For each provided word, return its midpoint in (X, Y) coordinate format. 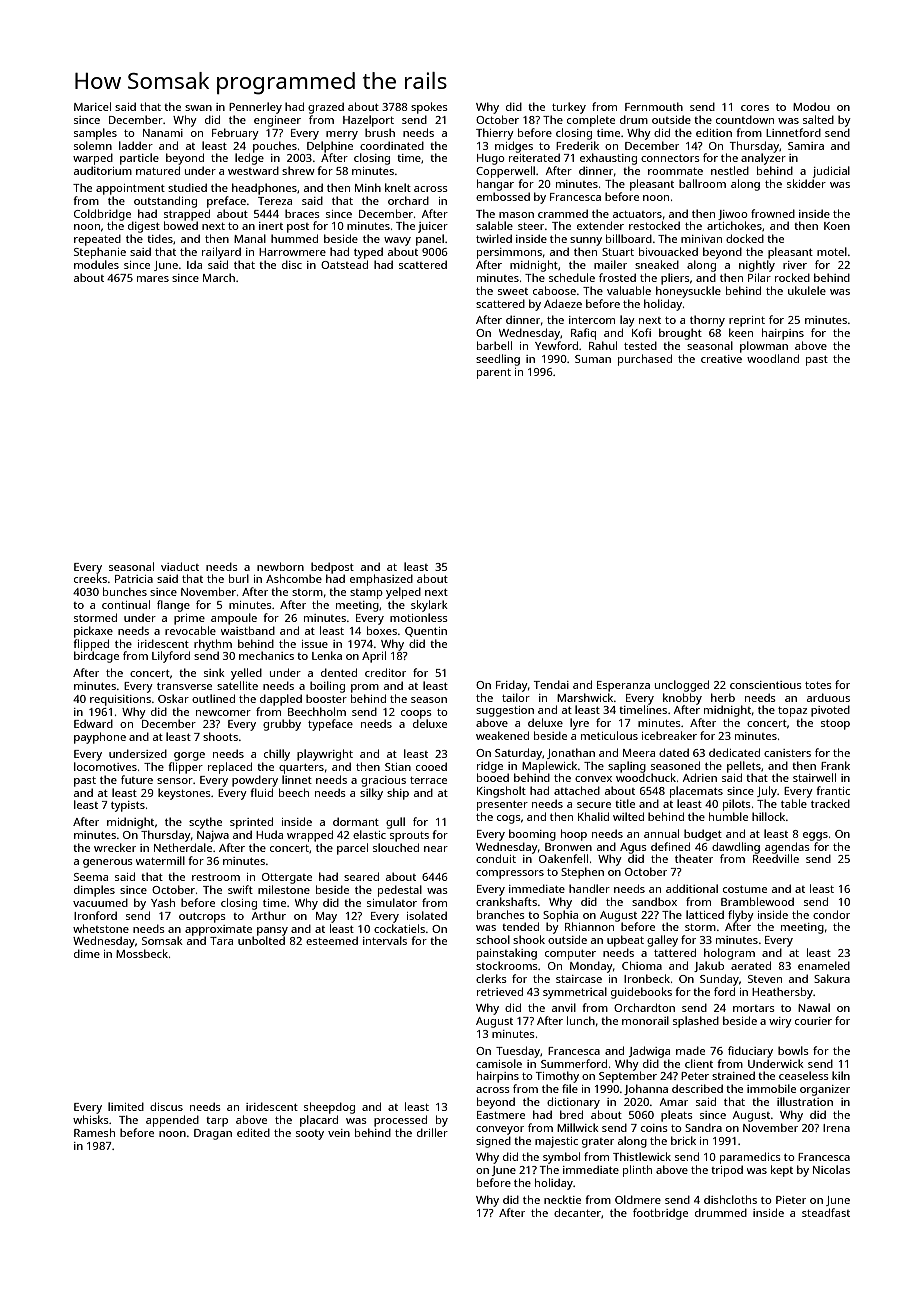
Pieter (791, 1200)
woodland (773, 358)
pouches (275, 147)
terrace (428, 780)
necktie (562, 1199)
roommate (675, 171)
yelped (403, 593)
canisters (787, 753)
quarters (301, 769)
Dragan (213, 1134)
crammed (563, 213)
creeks (90, 578)
